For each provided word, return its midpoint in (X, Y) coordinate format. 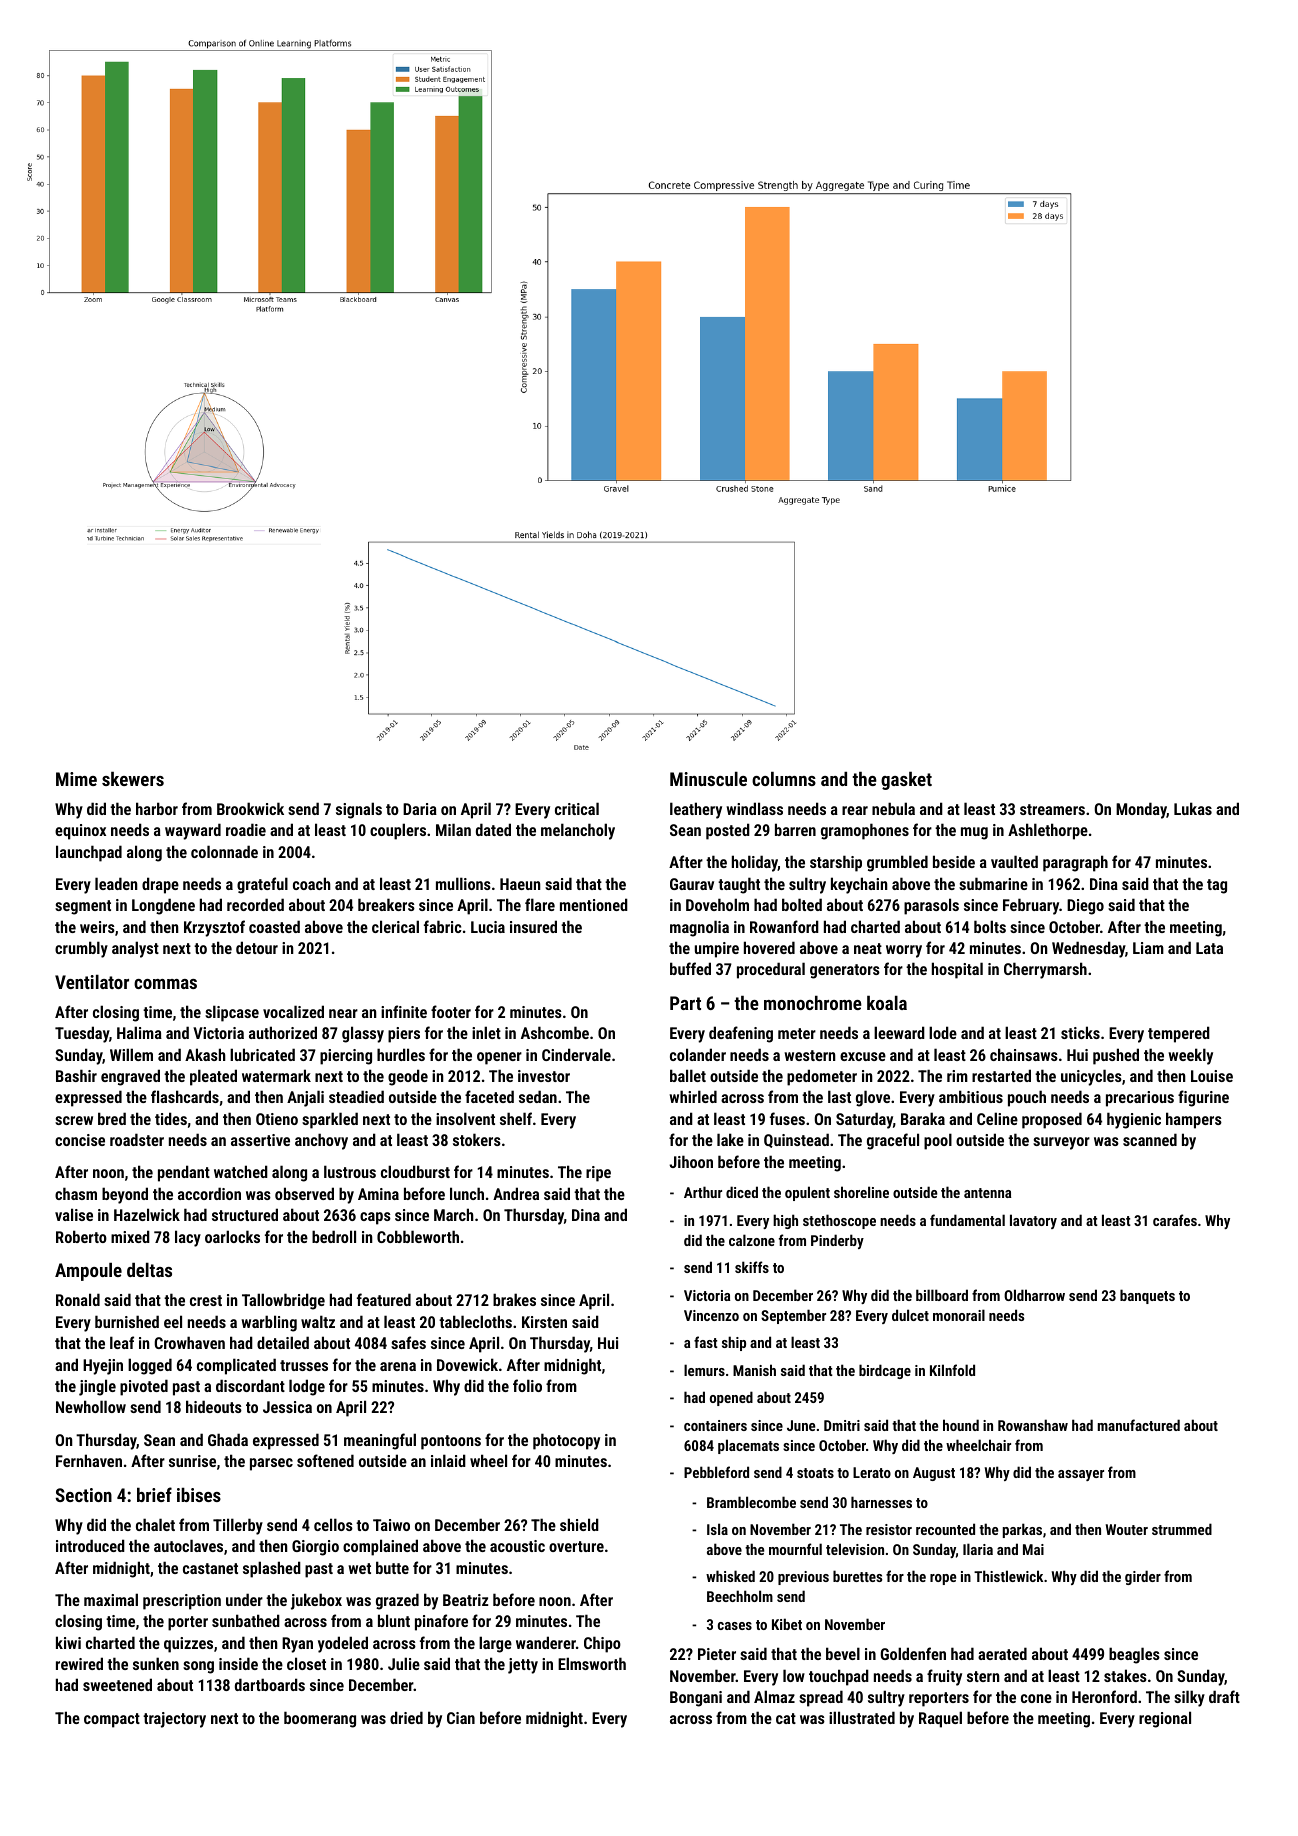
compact (112, 1720)
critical (577, 808)
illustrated (862, 1717)
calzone (752, 1240)
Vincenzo (711, 1315)
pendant (184, 1173)
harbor (157, 808)
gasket (906, 780)
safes (408, 1342)
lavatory (1033, 1221)
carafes (1175, 1220)
